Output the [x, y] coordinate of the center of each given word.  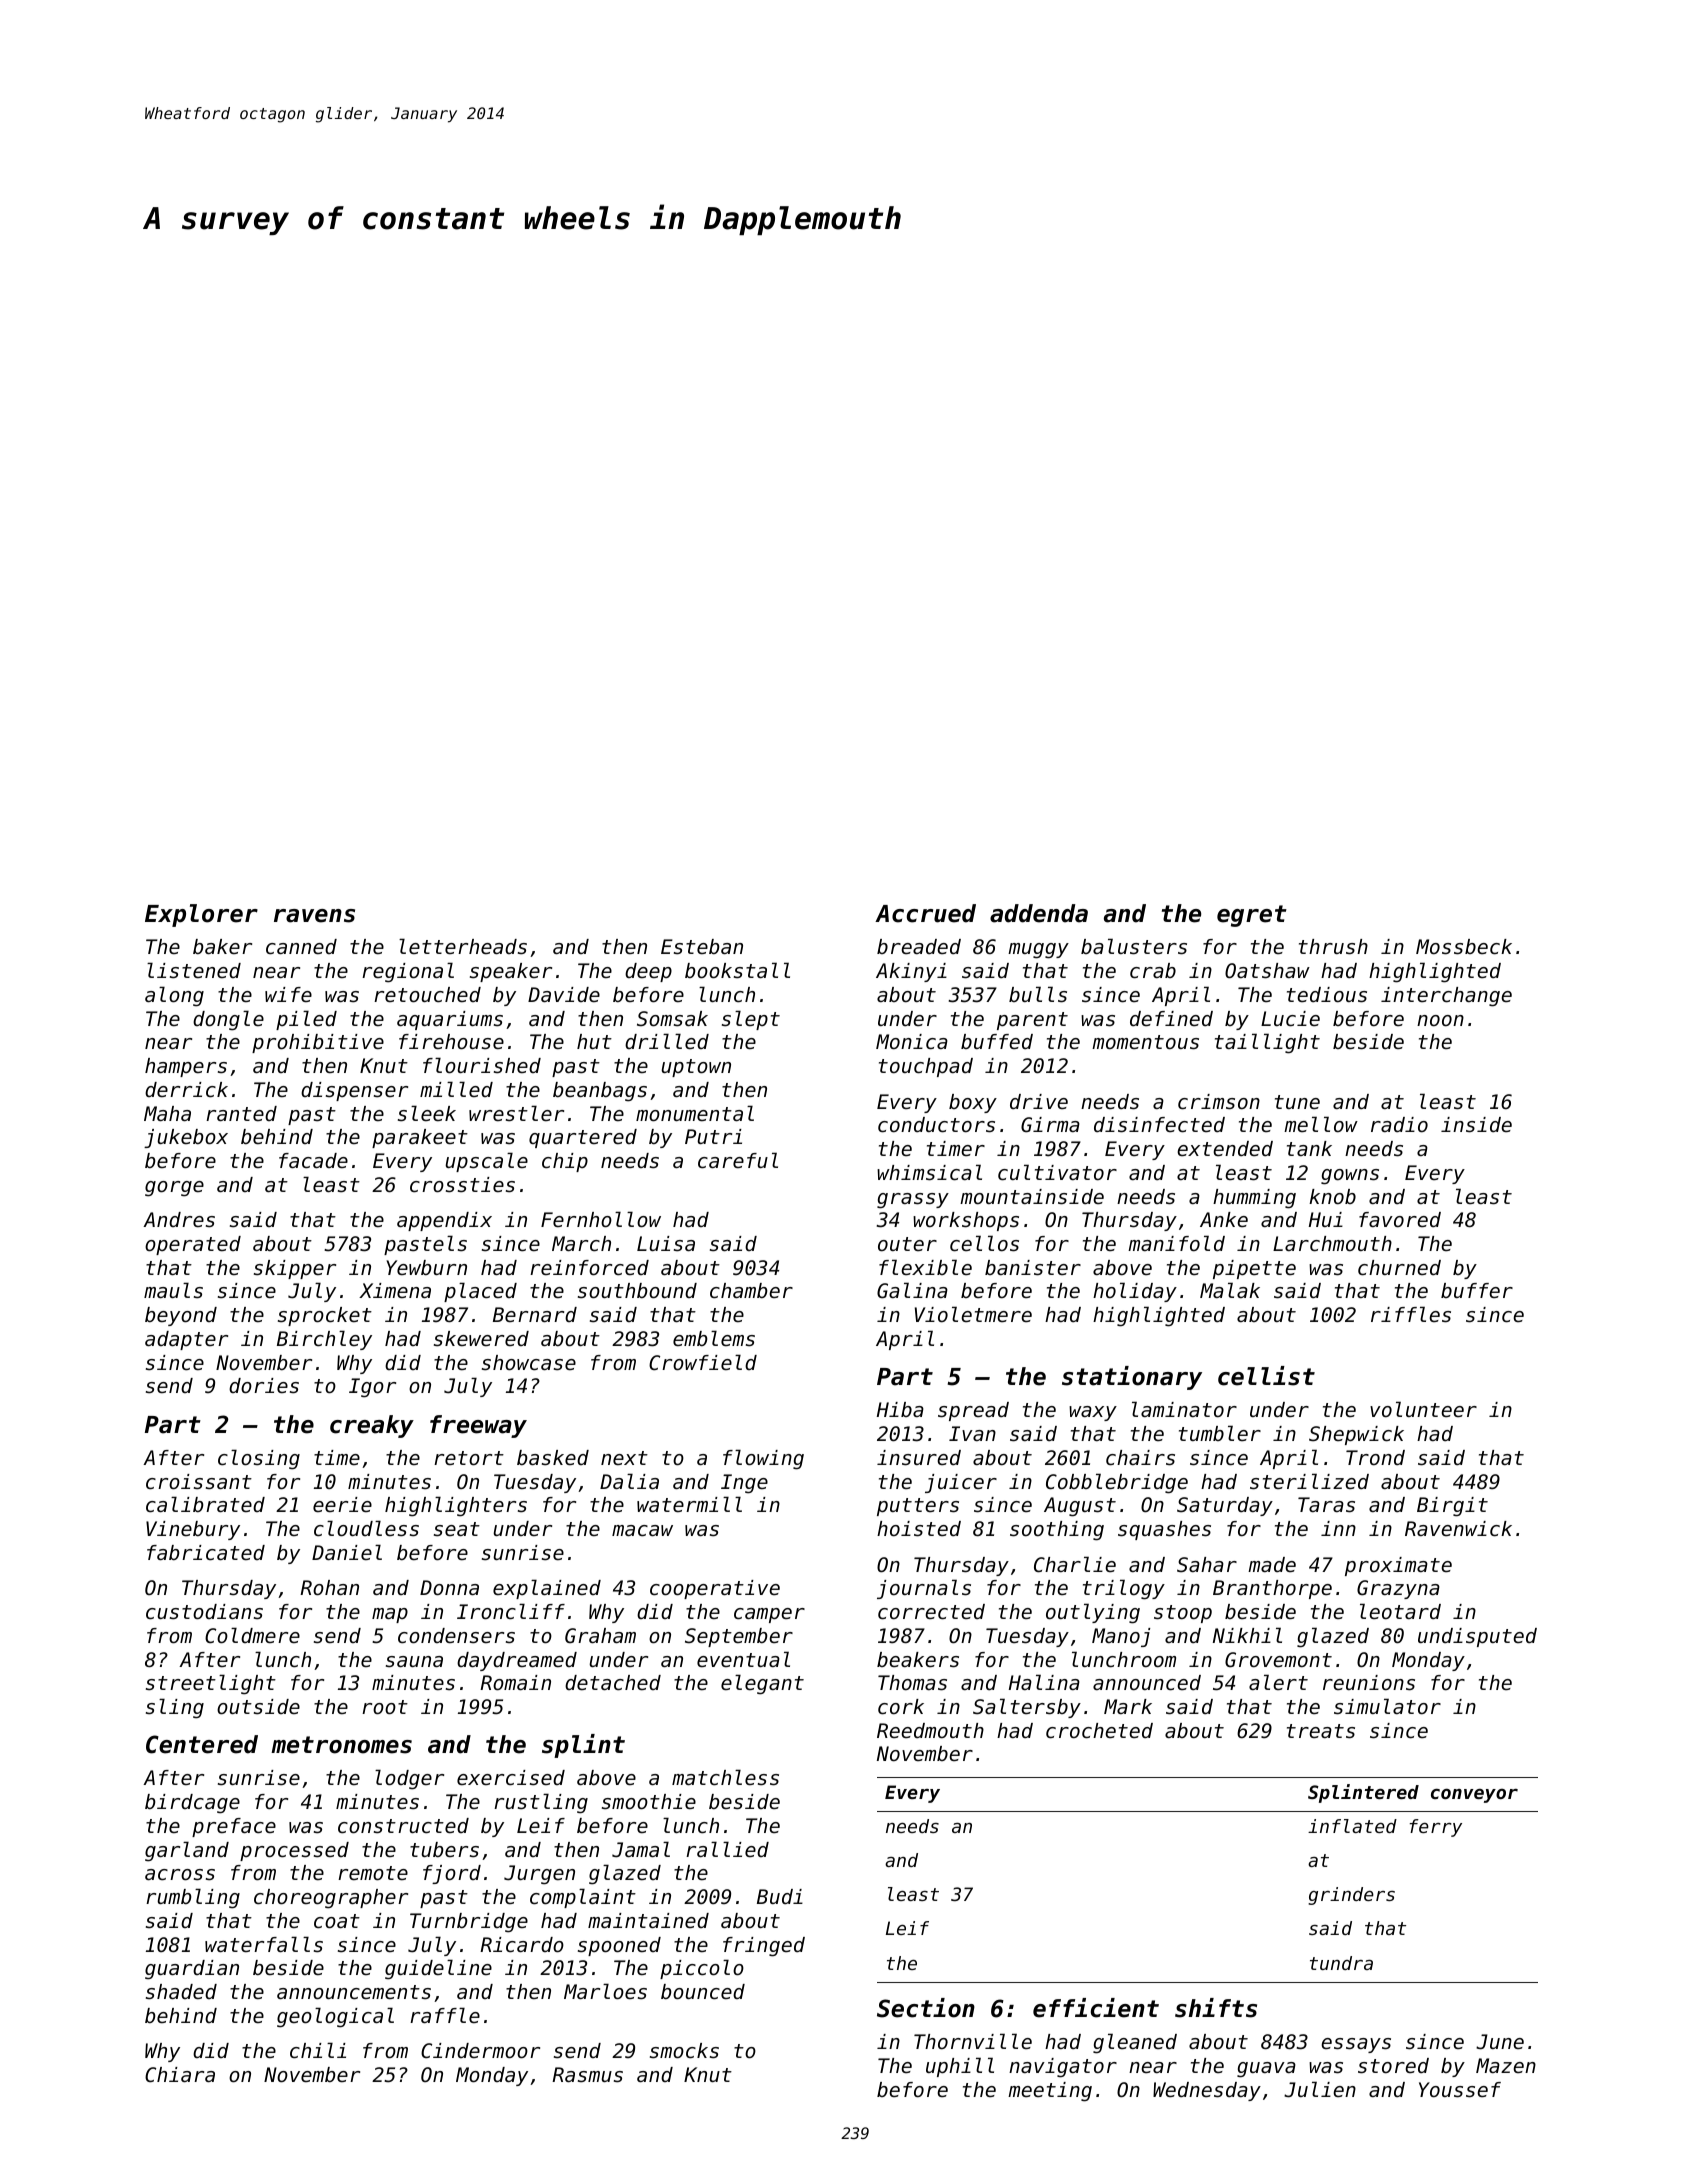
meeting [1050, 2092]
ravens [314, 916]
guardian [192, 1970]
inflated [1352, 1826]
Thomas [912, 1683]
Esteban [702, 947]
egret [1252, 916]
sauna [414, 1662]
